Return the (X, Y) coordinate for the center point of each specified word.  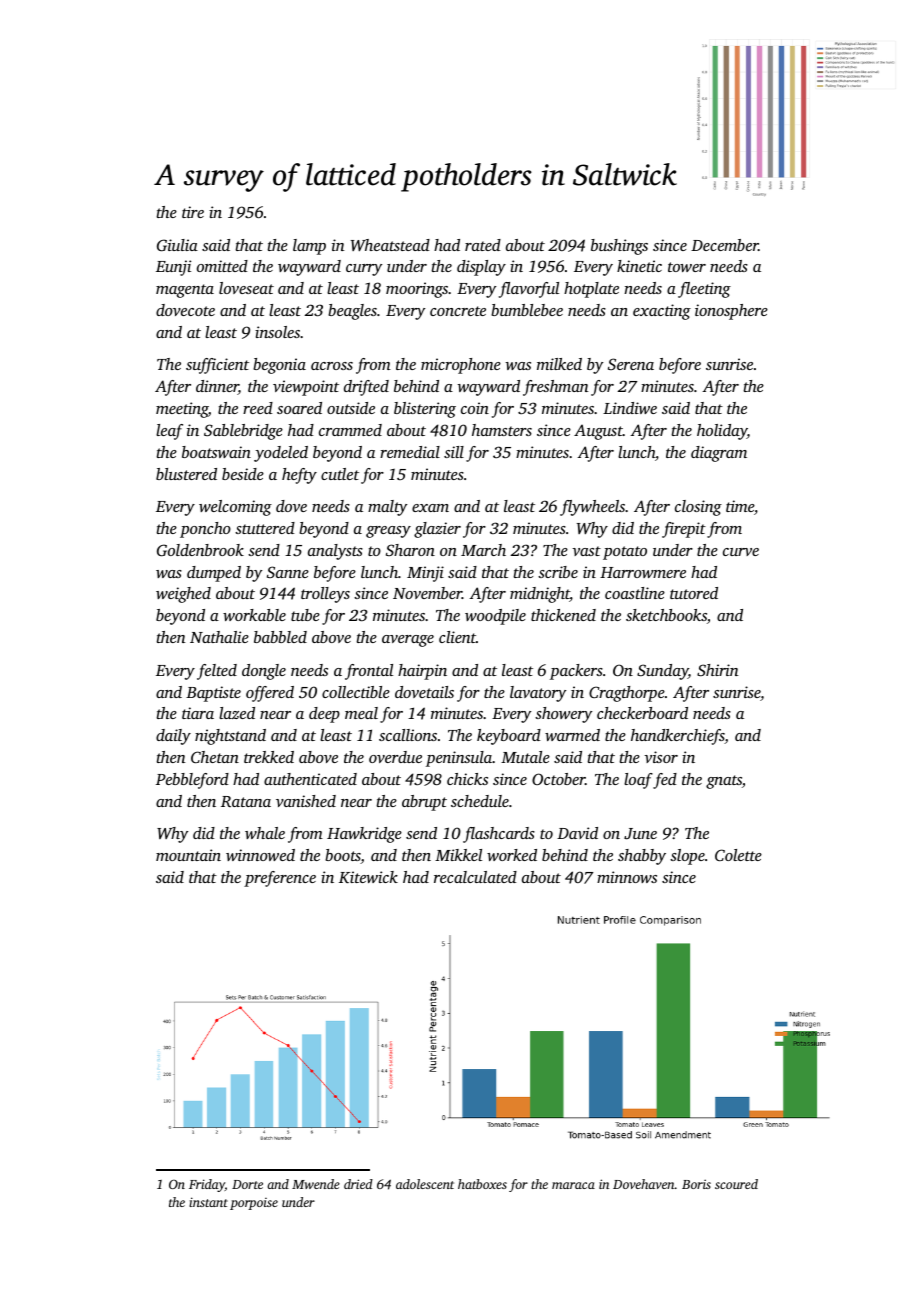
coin (475, 408)
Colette (738, 855)
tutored (694, 593)
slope (687, 857)
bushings (619, 247)
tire (193, 212)
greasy (388, 532)
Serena (631, 364)
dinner (217, 387)
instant (208, 1202)
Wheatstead (390, 245)
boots (343, 856)
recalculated (475, 877)
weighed (183, 595)
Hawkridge (364, 835)
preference (280, 879)
